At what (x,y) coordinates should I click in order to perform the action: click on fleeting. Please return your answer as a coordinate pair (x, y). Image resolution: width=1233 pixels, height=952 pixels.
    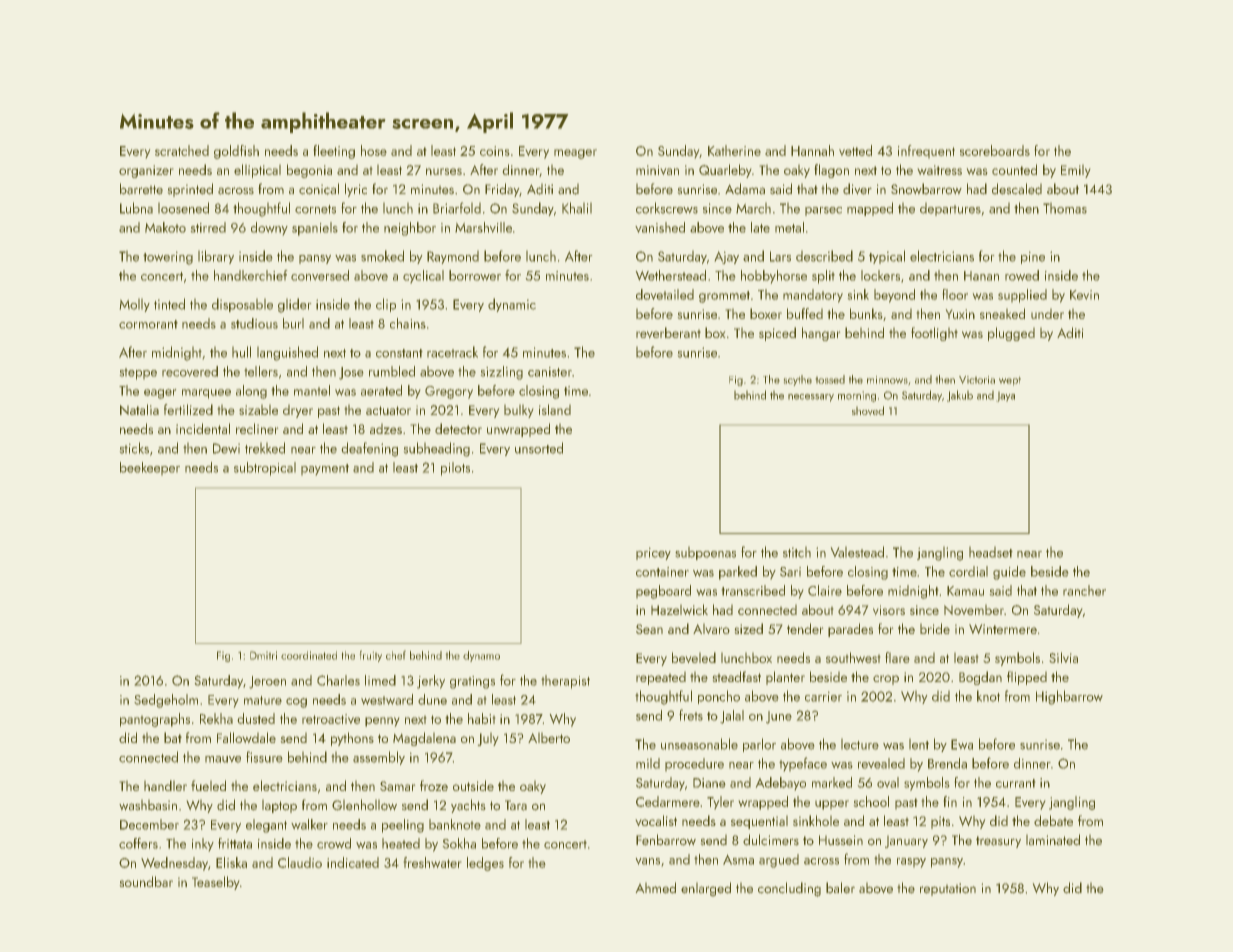
    Looking at the image, I should click on (334, 152).
